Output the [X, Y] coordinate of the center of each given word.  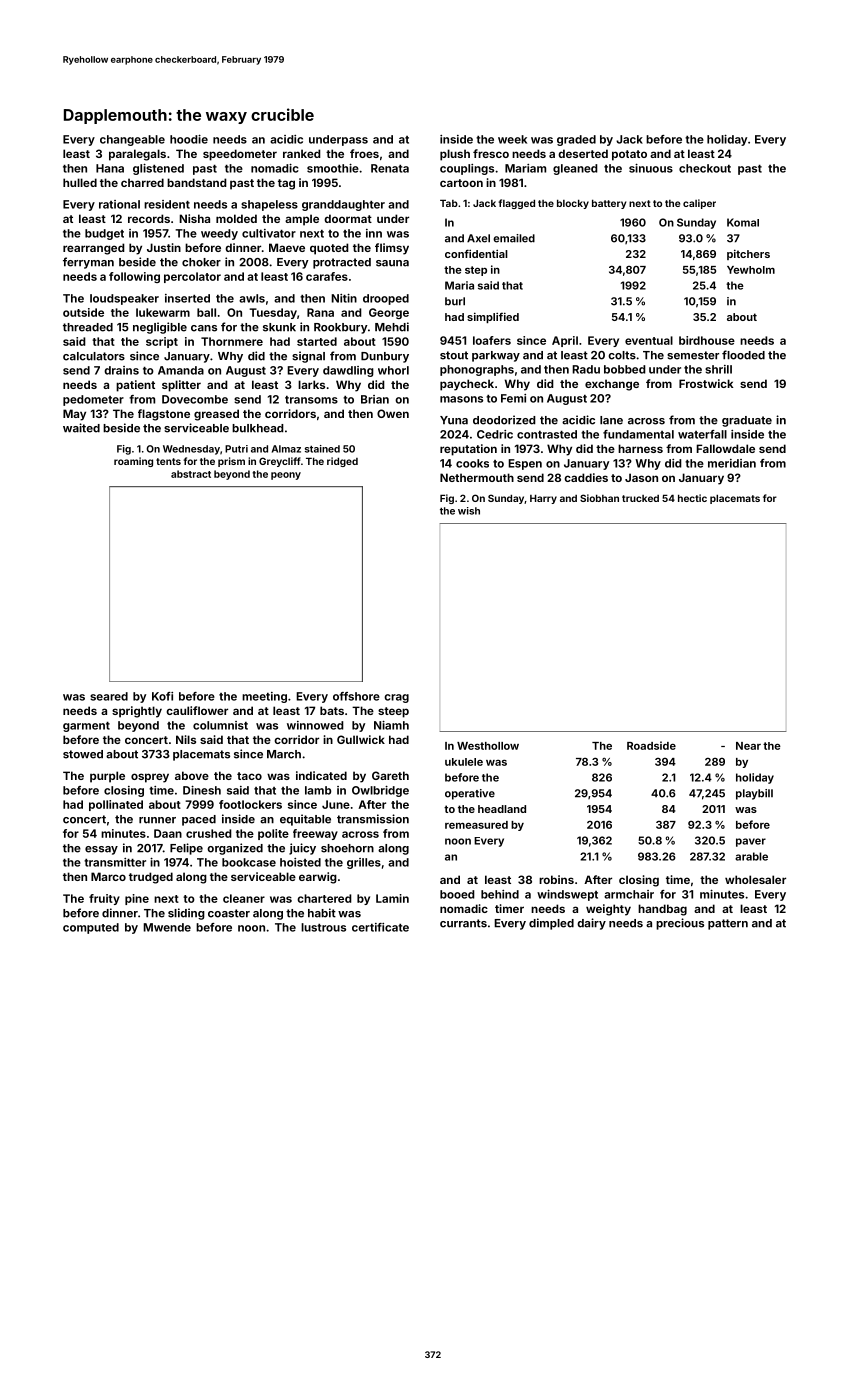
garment [86, 727]
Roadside [651, 745]
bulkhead [258, 428]
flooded [743, 355]
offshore [356, 696]
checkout [705, 168]
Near [748, 746]
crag [396, 698]
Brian [375, 399]
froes [364, 153]
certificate [380, 927]
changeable [132, 140]
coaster [229, 913]
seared [109, 696]
